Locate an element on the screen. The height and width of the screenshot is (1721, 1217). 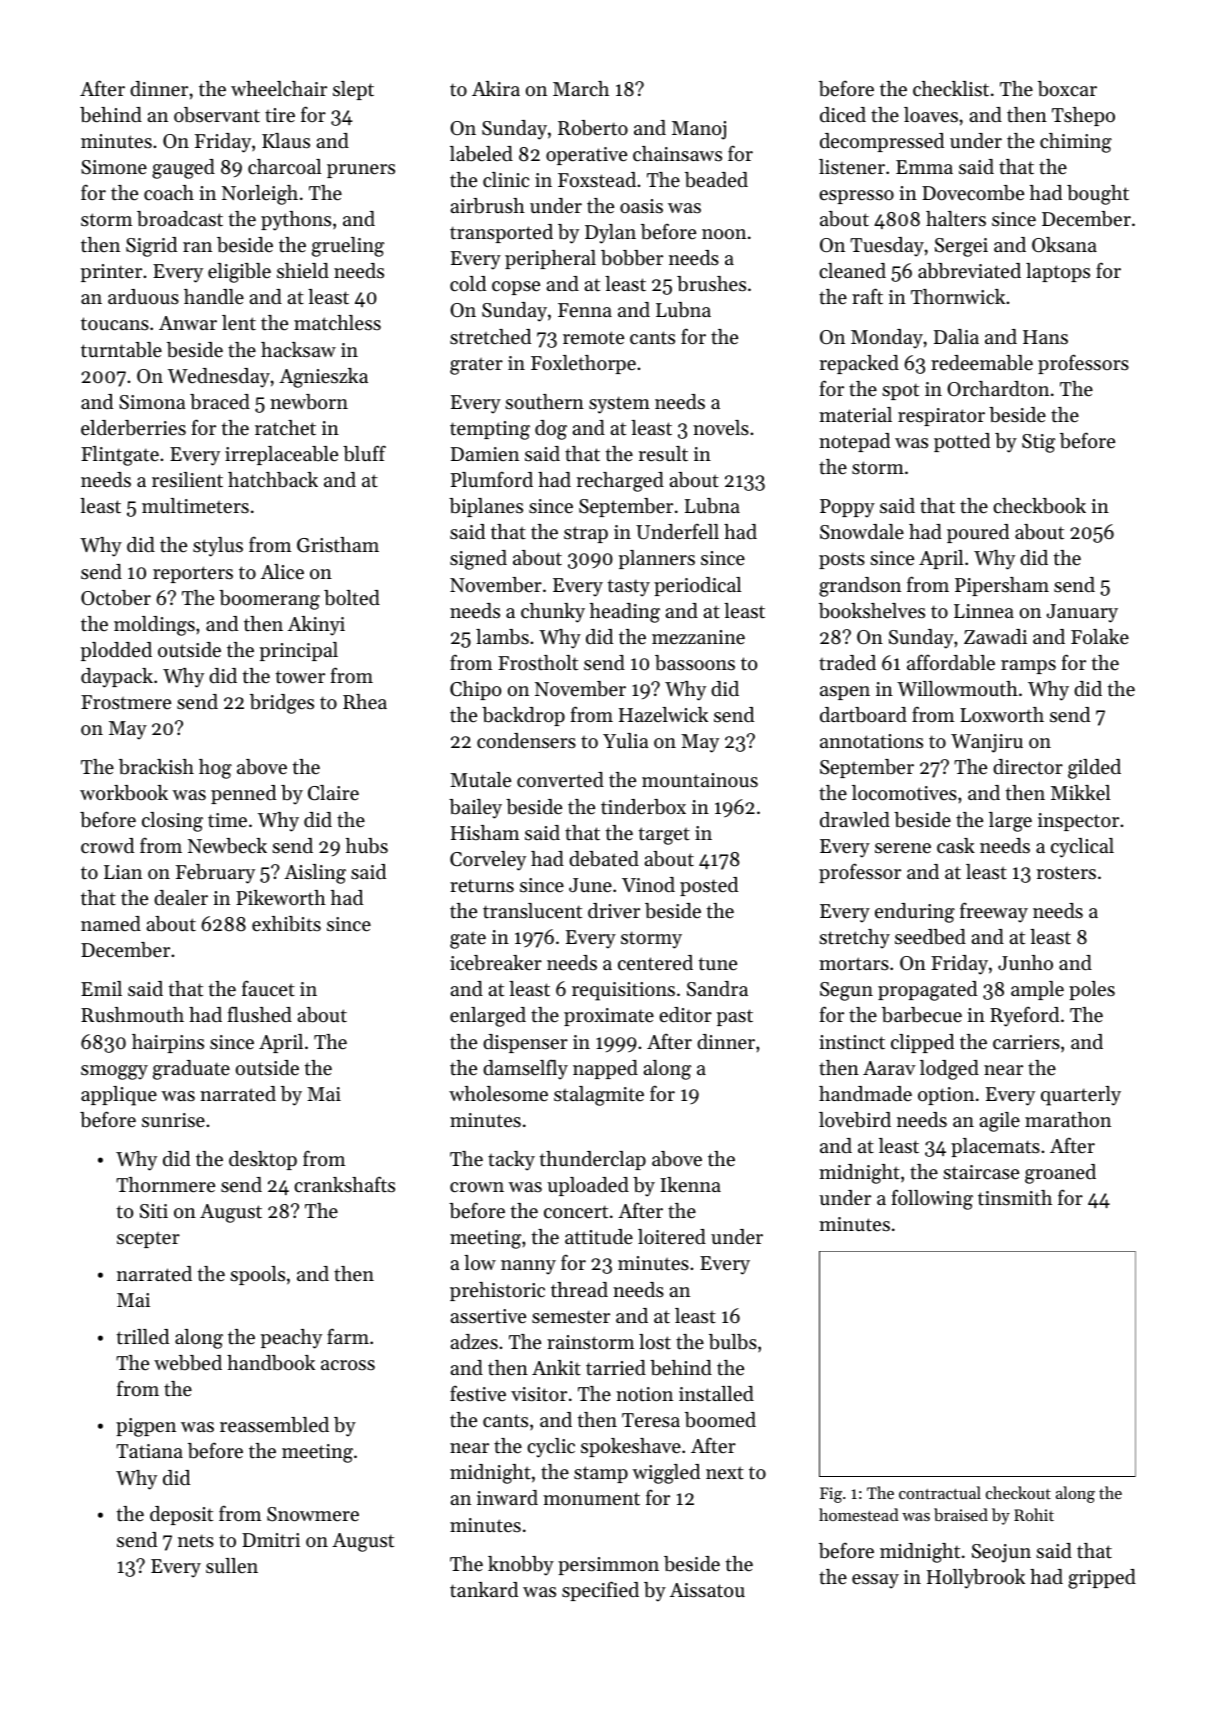
Agnieszka is located at coordinates (323, 378).
